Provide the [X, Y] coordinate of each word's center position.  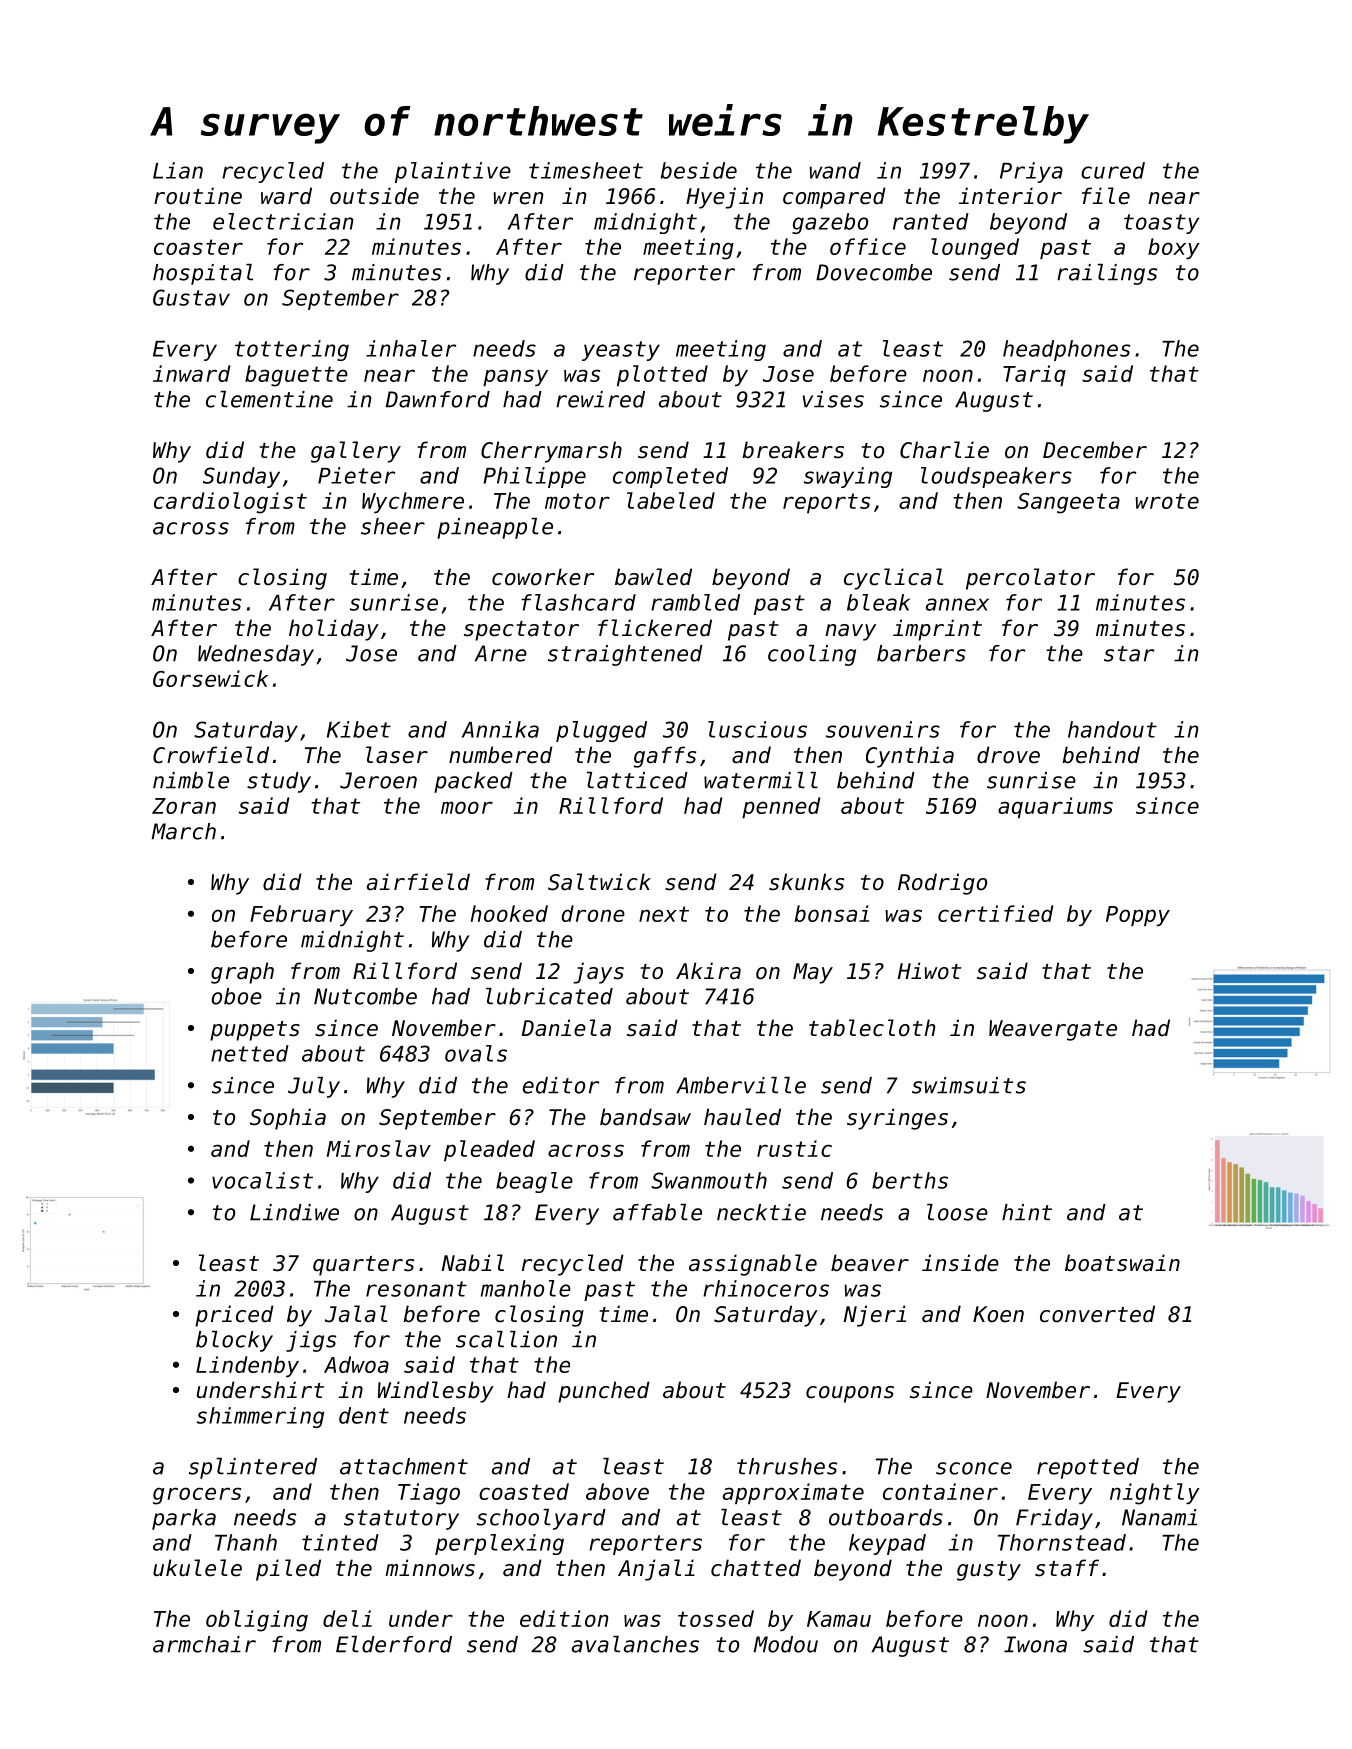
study [279, 782]
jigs [311, 1341]
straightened [625, 655]
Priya [1031, 172]
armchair [204, 1644]
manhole [526, 1288]
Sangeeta [1068, 503]
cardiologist [230, 503]
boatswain [1122, 1263]
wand [835, 170]
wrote [1167, 501]
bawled [653, 577]
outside [374, 196]
